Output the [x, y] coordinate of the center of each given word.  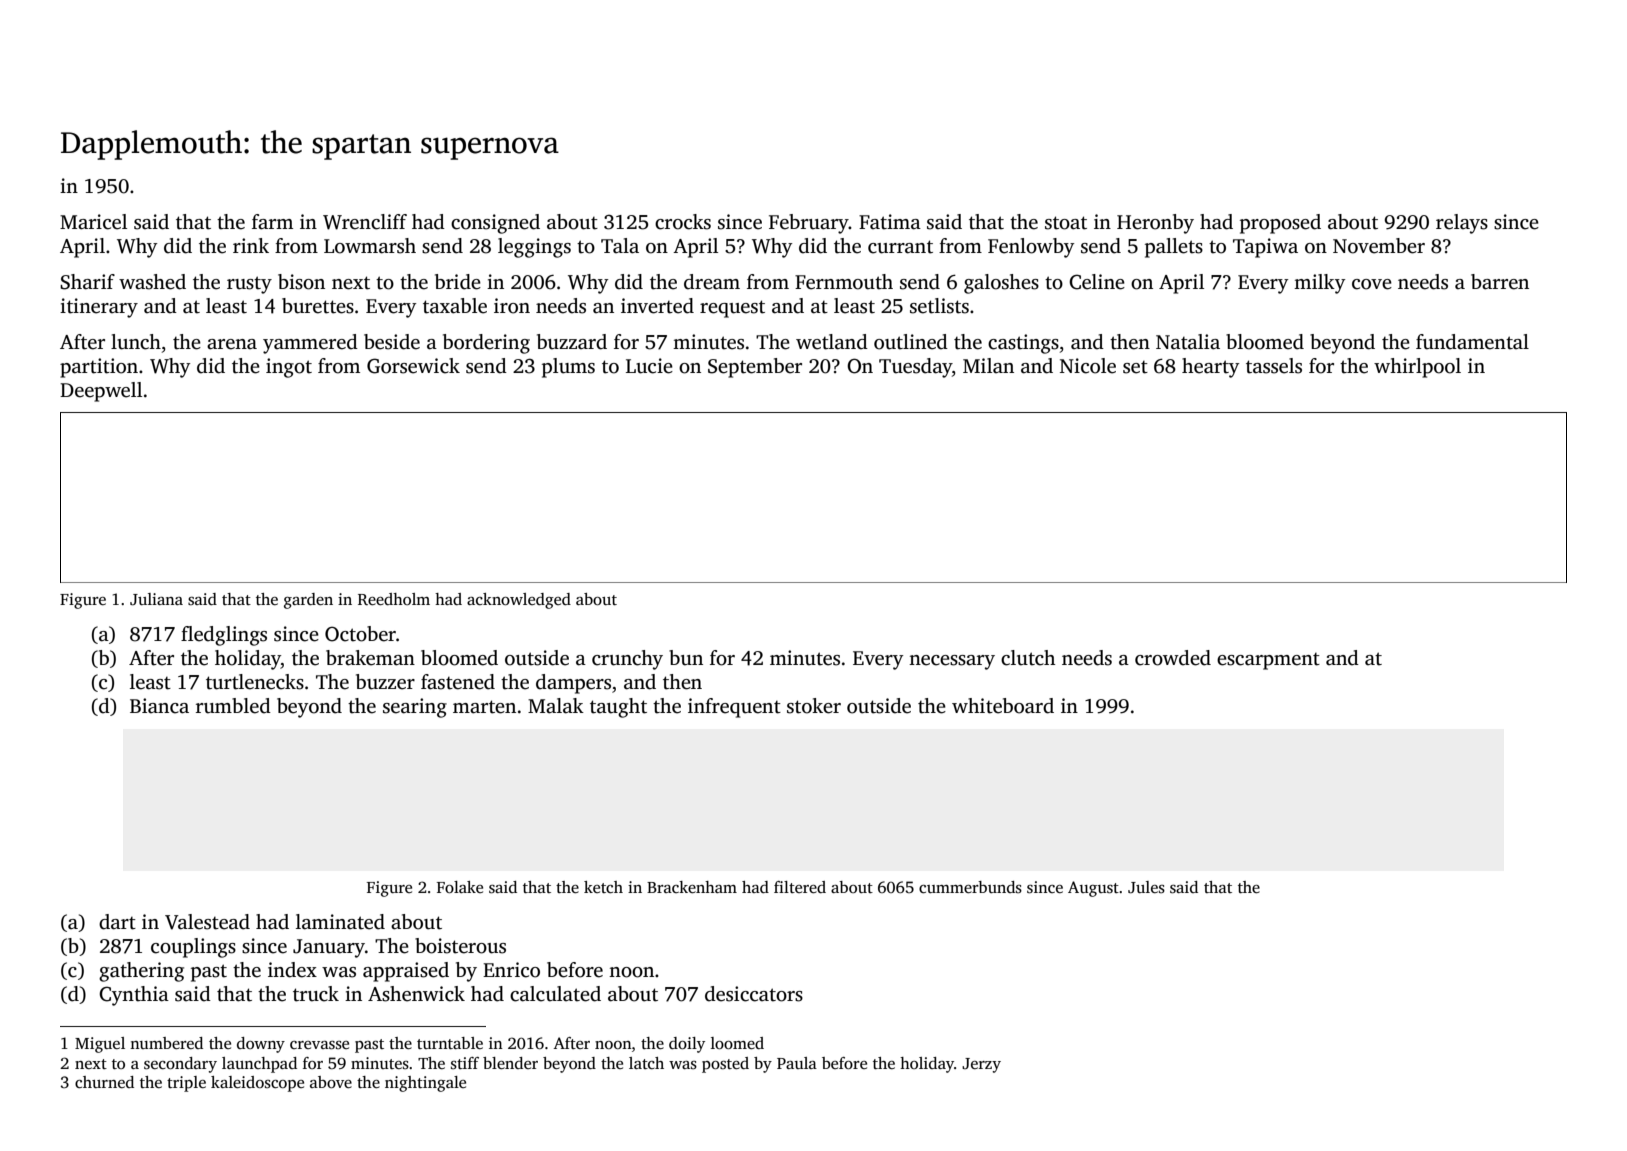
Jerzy [981, 1065]
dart [117, 922]
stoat [1066, 223]
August [1093, 889]
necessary [952, 662]
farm [272, 222]
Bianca [159, 706]
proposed [1280, 224]
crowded [1173, 658]
